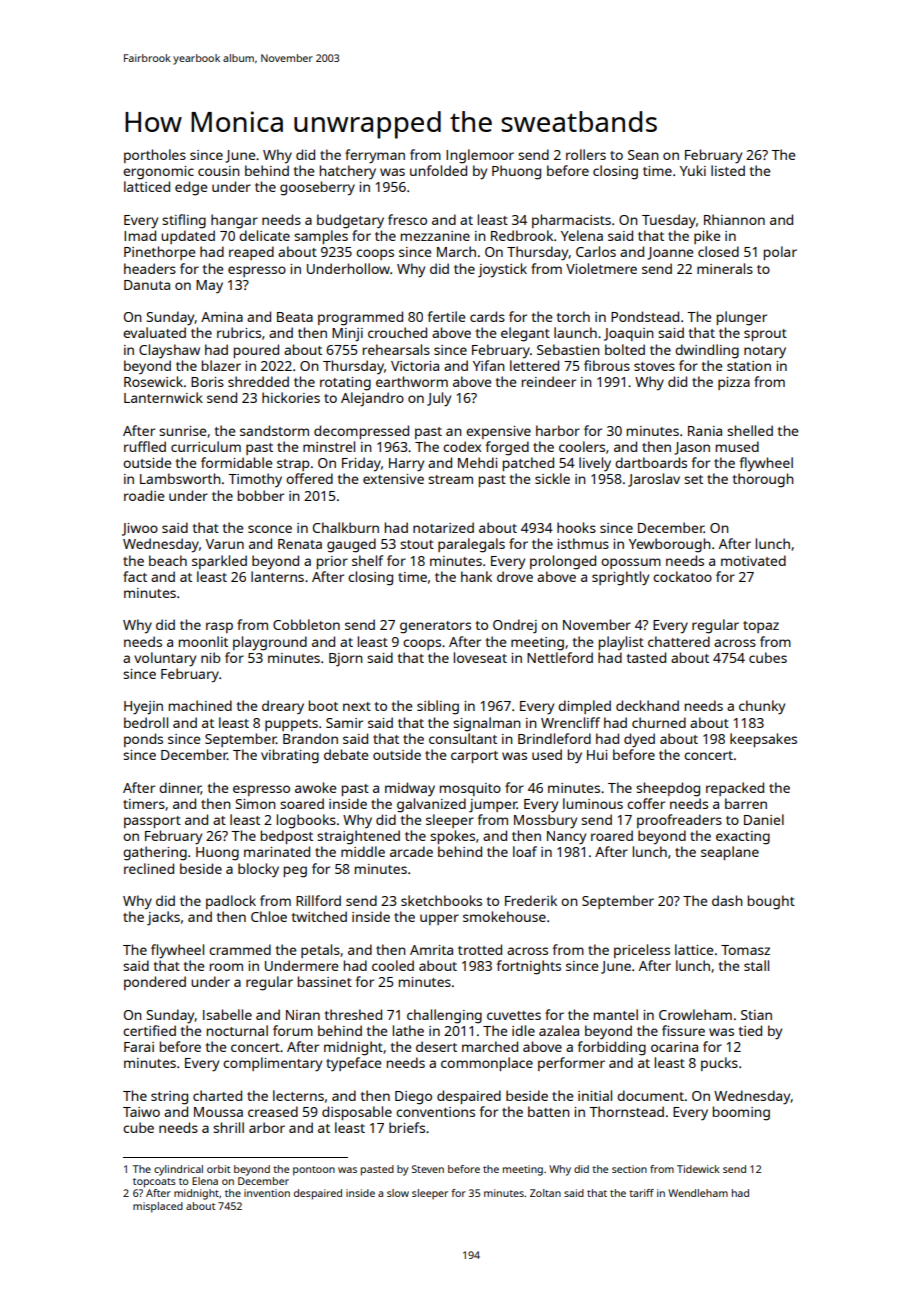  I want to click on Wendleham, so click(698, 1193).
